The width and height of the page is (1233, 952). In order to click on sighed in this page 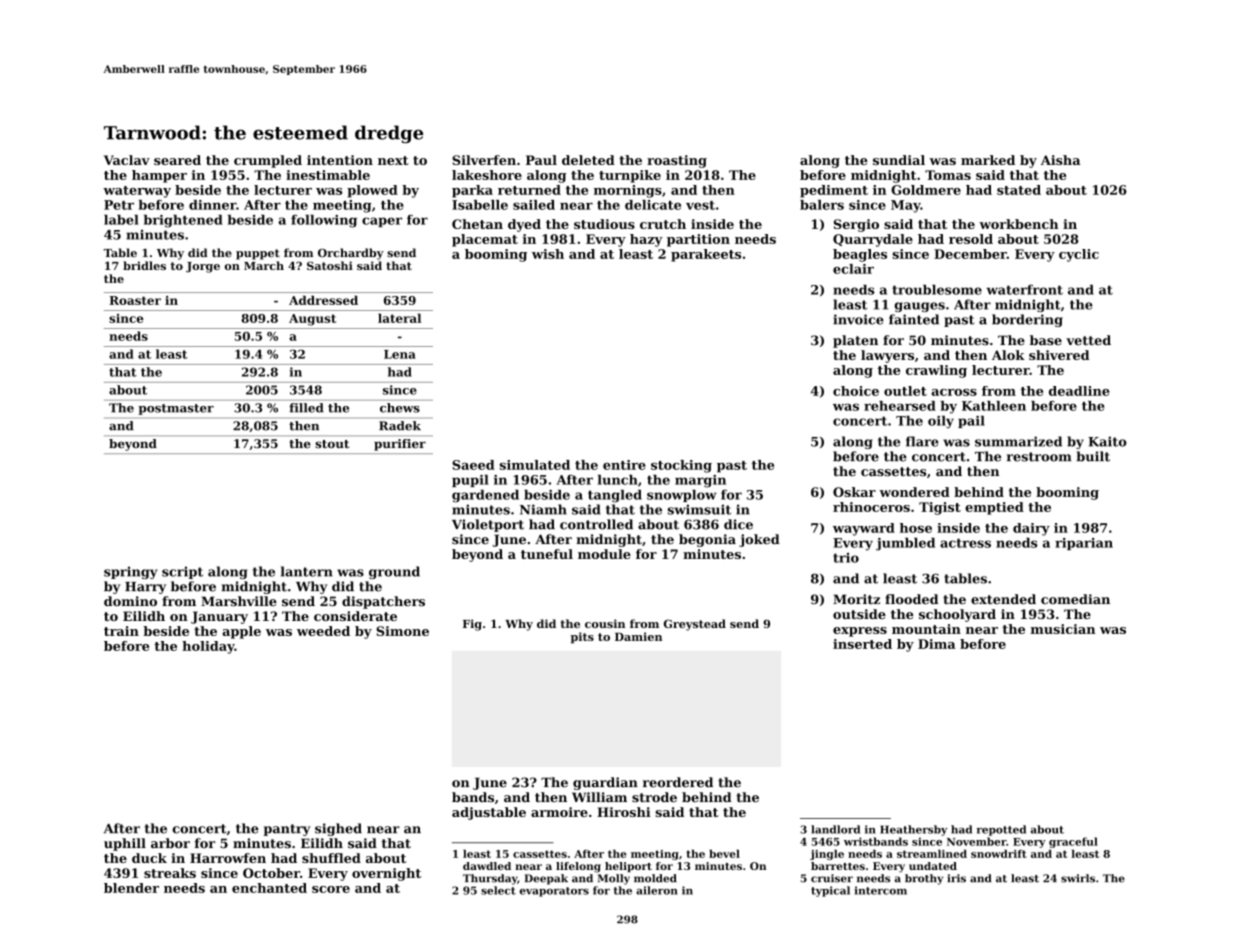, I will do `click(338, 829)`.
